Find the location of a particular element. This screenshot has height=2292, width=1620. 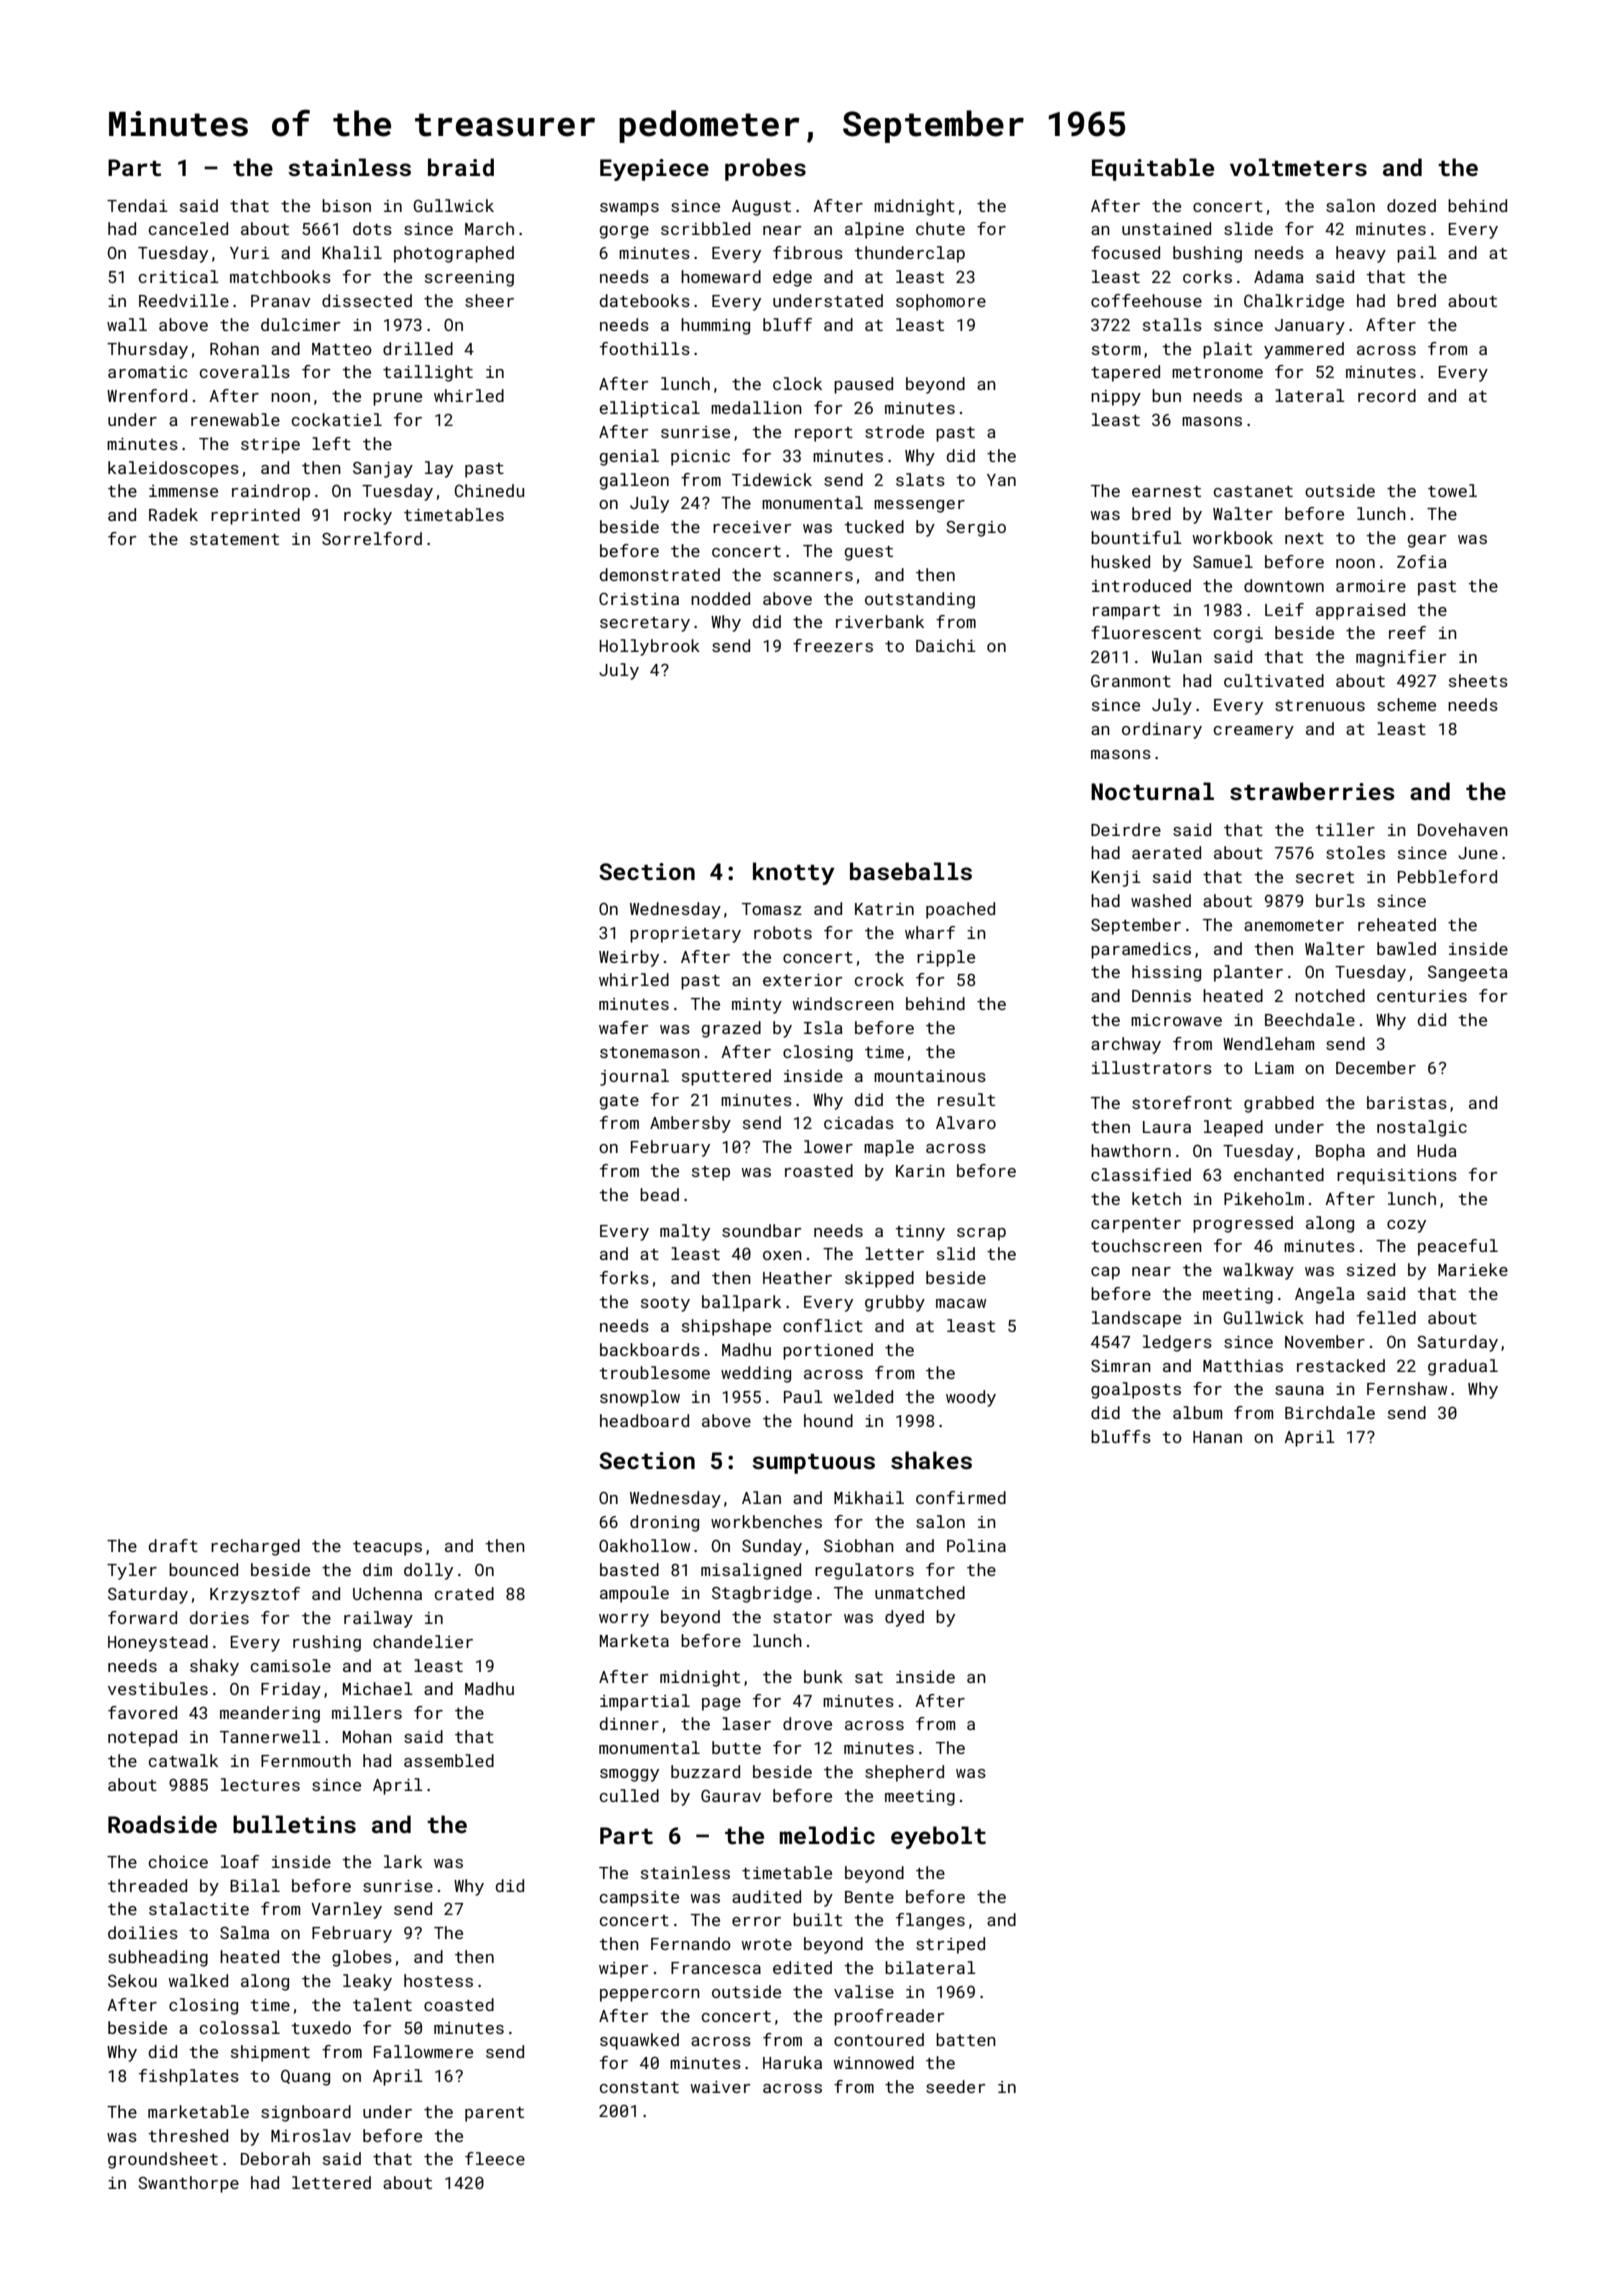

dulcimer is located at coordinates (301, 324).
